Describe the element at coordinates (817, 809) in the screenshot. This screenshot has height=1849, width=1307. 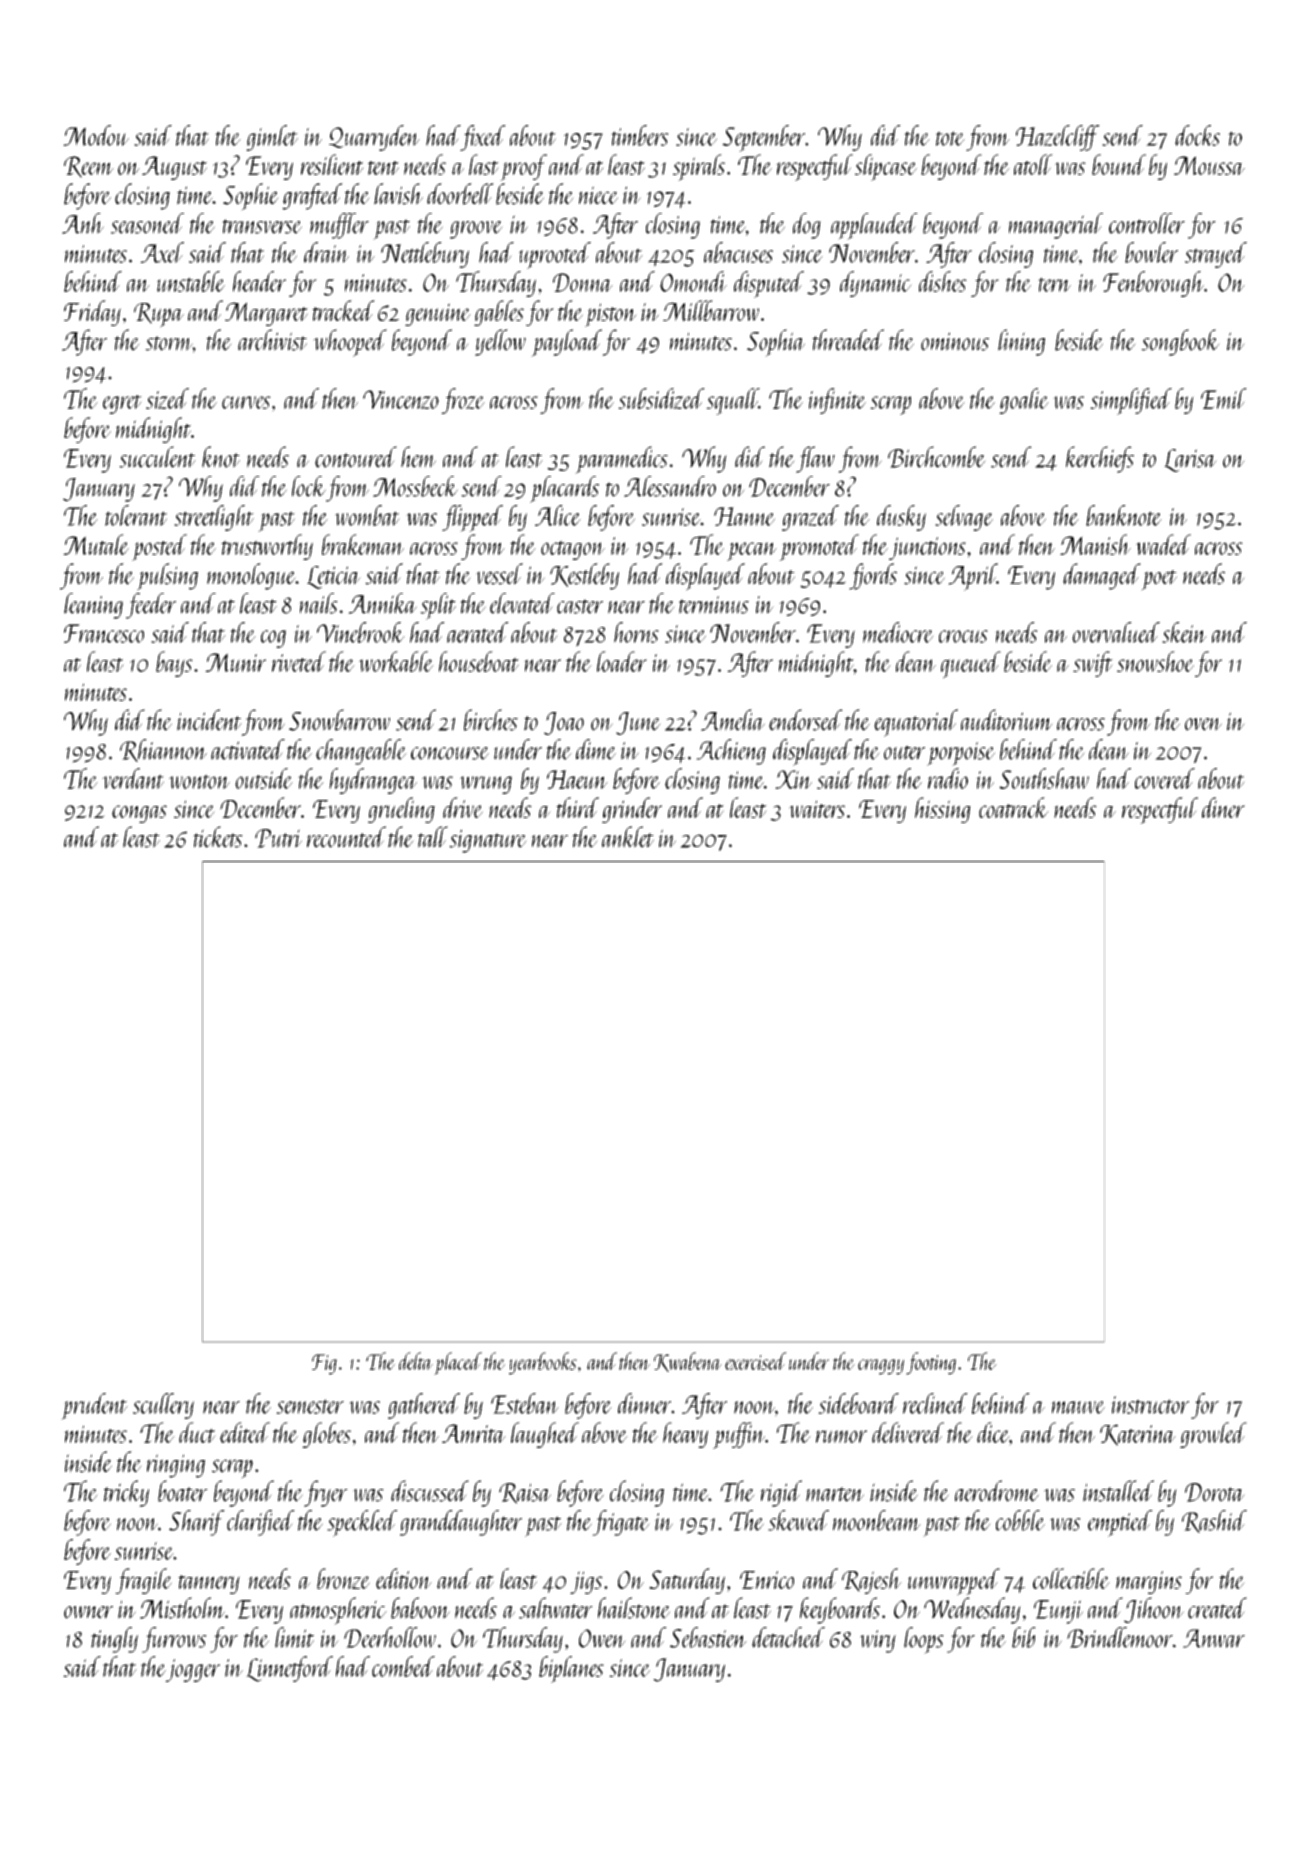
I see `waiters` at that location.
